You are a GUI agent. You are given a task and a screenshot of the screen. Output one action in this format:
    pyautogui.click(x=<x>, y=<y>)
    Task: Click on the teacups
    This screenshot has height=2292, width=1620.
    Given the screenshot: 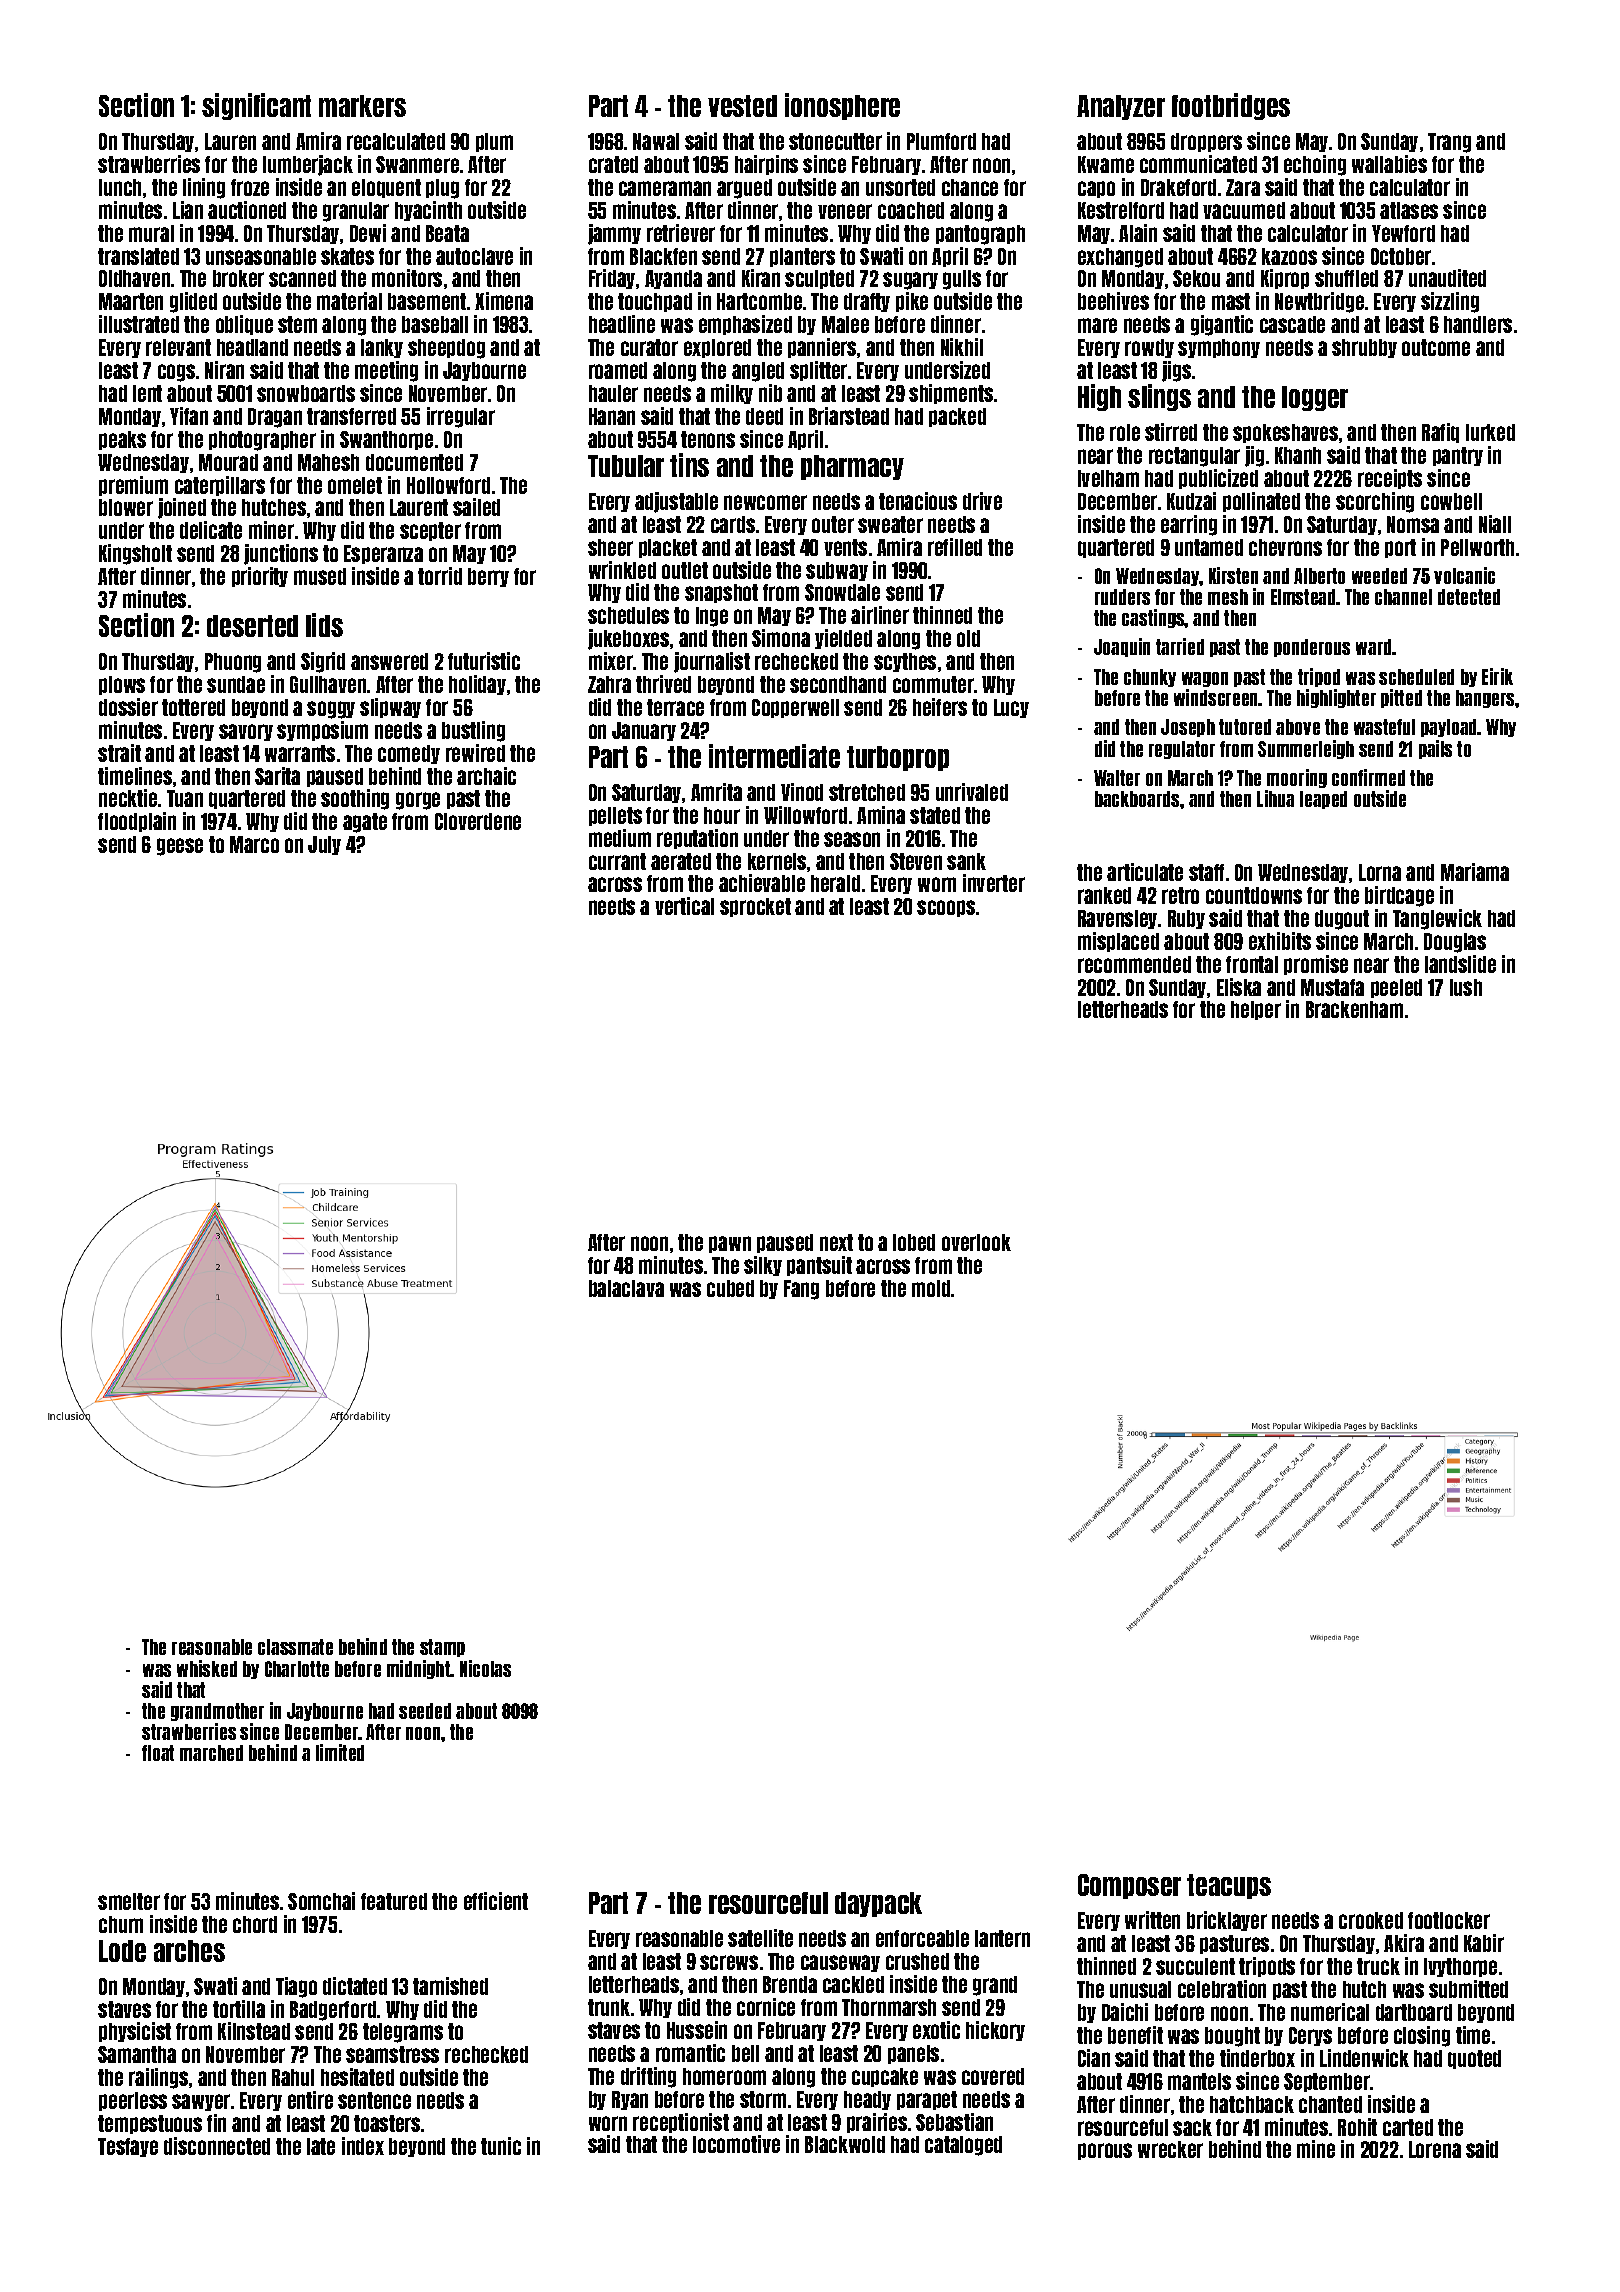 What is the action you would take?
    pyautogui.click(x=1229, y=1886)
